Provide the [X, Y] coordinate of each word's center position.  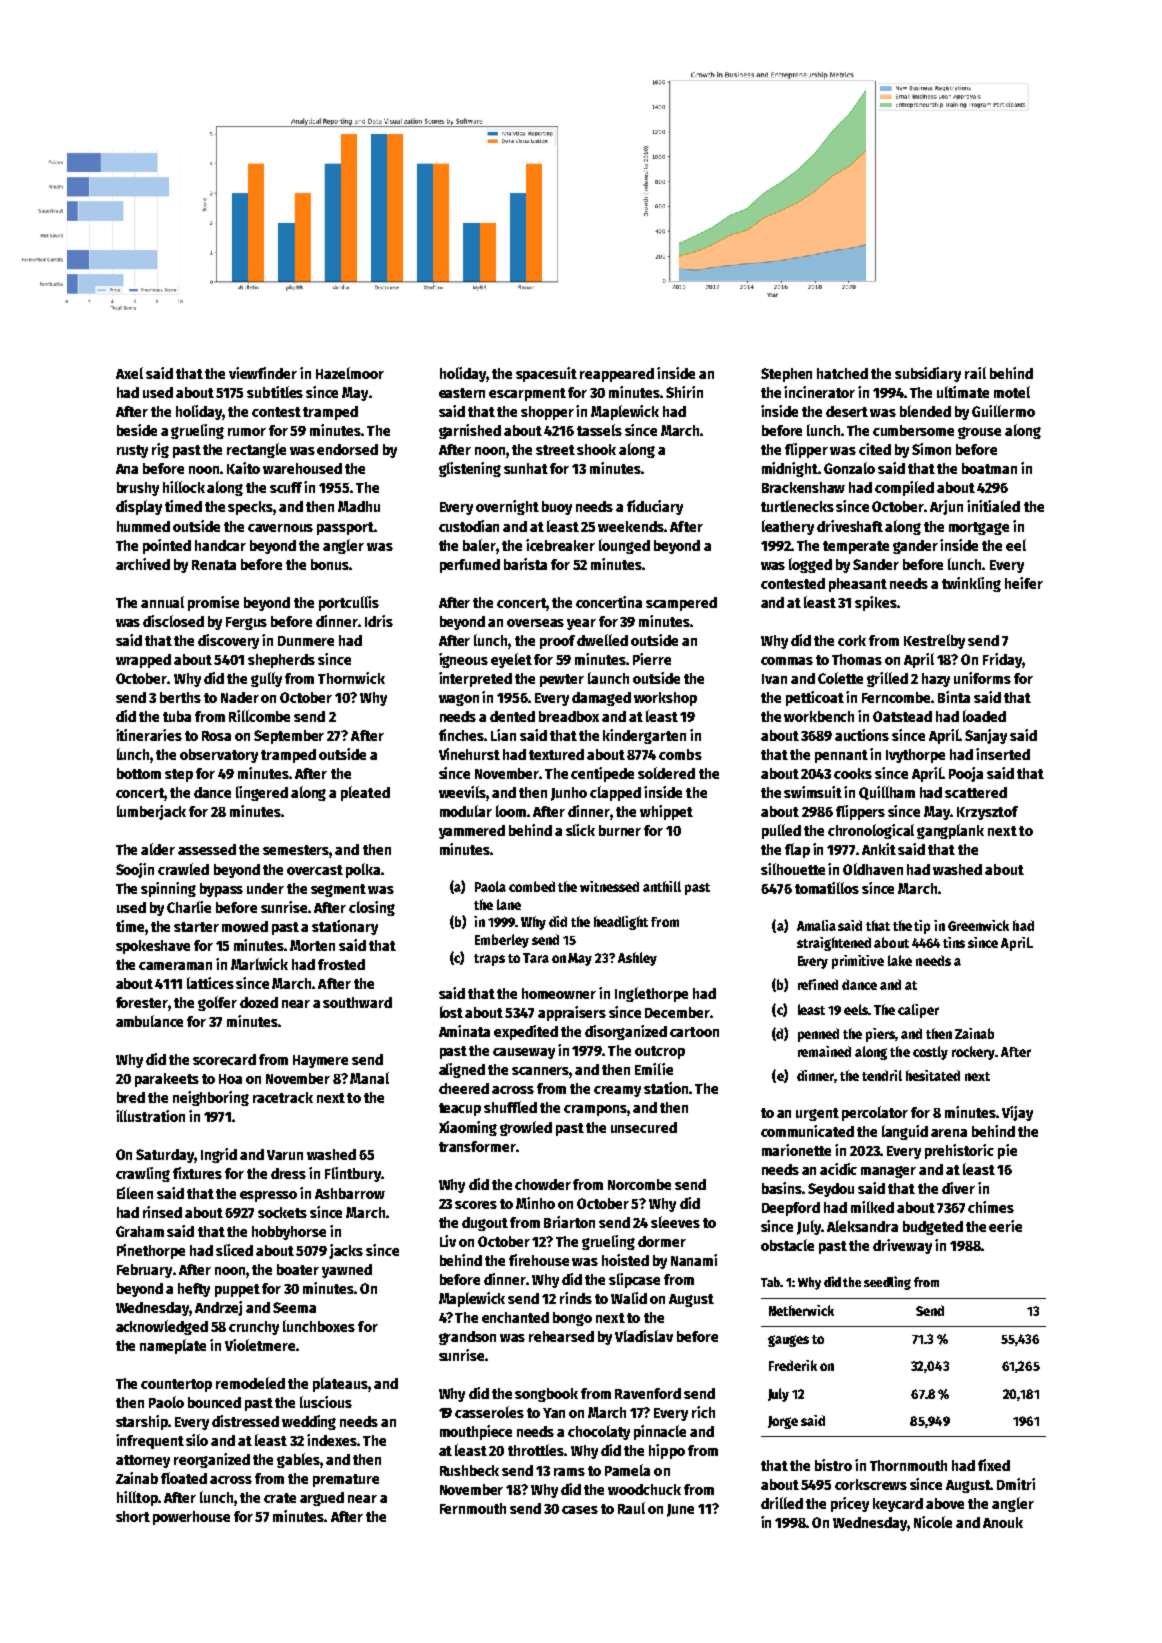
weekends [631, 526]
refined [818, 984]
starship [142, 1422]
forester [142, 1002]
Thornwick [351, 678]
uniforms [982, 678]
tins [954, 942]
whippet [666, 812]
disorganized [626, 1032]
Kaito [243, 468]
